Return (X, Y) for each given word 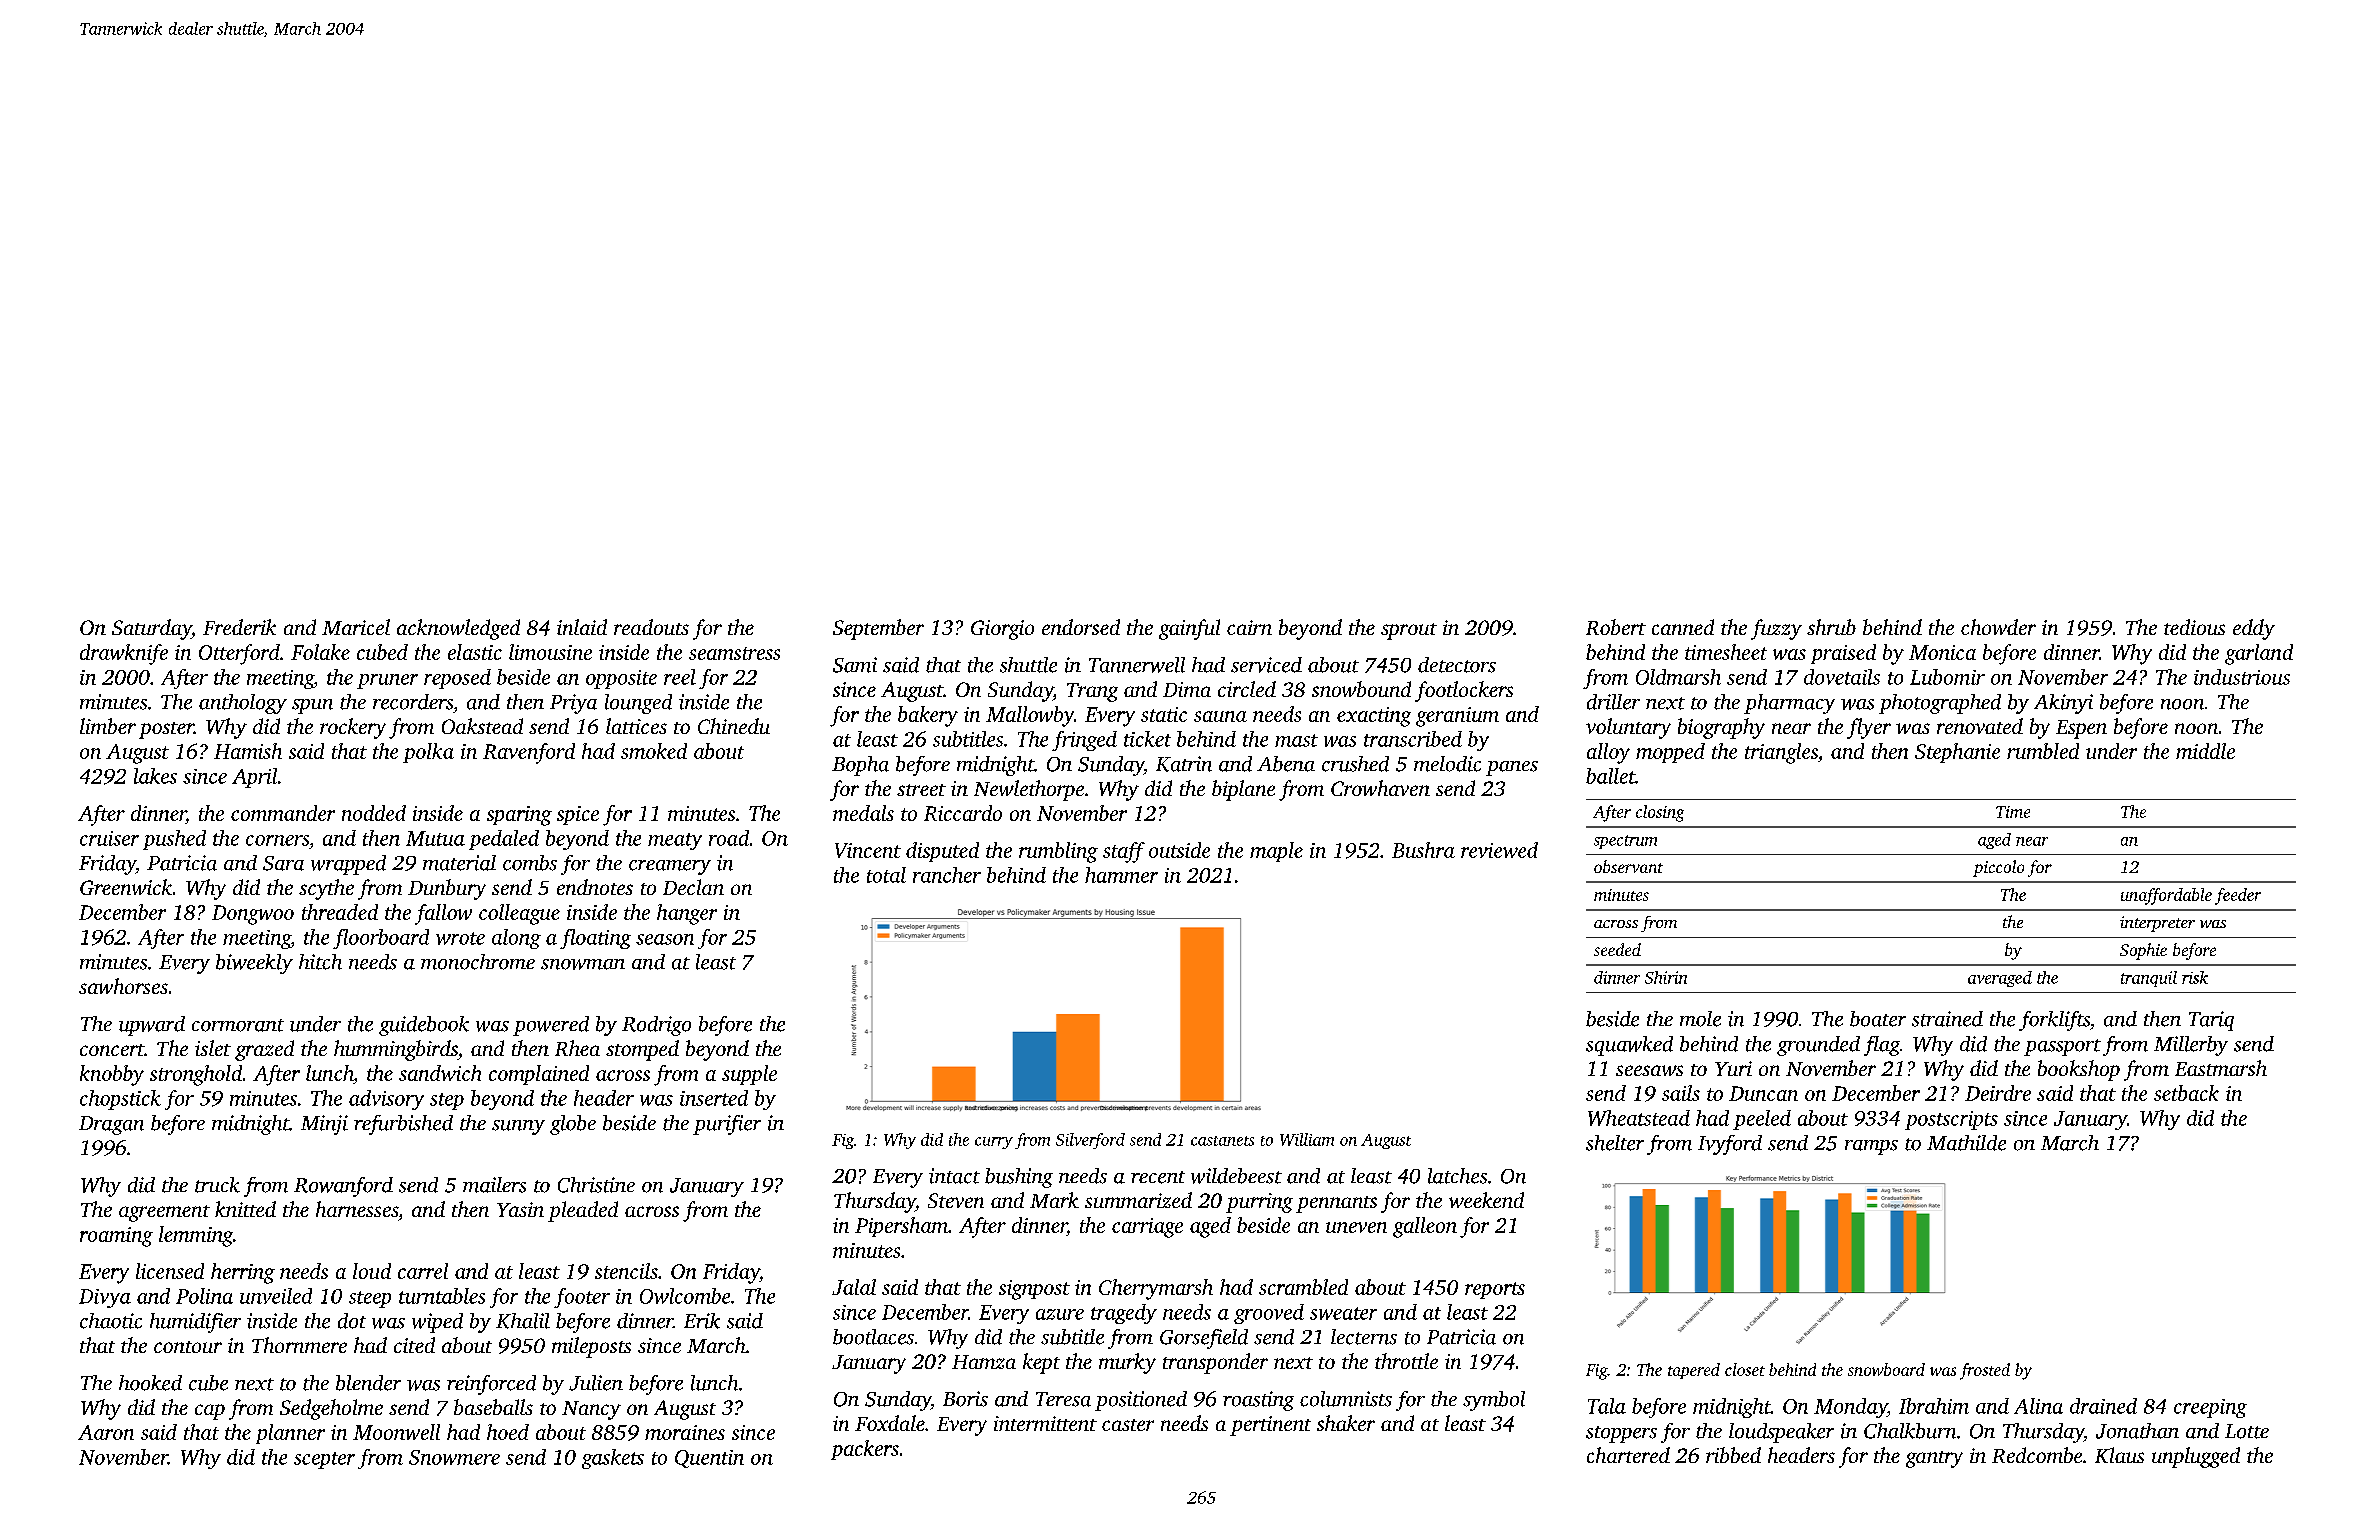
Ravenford (529, 753)
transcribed (1413, 739)
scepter (324, 1460)
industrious (2242, 677)
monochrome (478, 962)
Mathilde (1966, 1143)
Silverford (1090, 1141)
